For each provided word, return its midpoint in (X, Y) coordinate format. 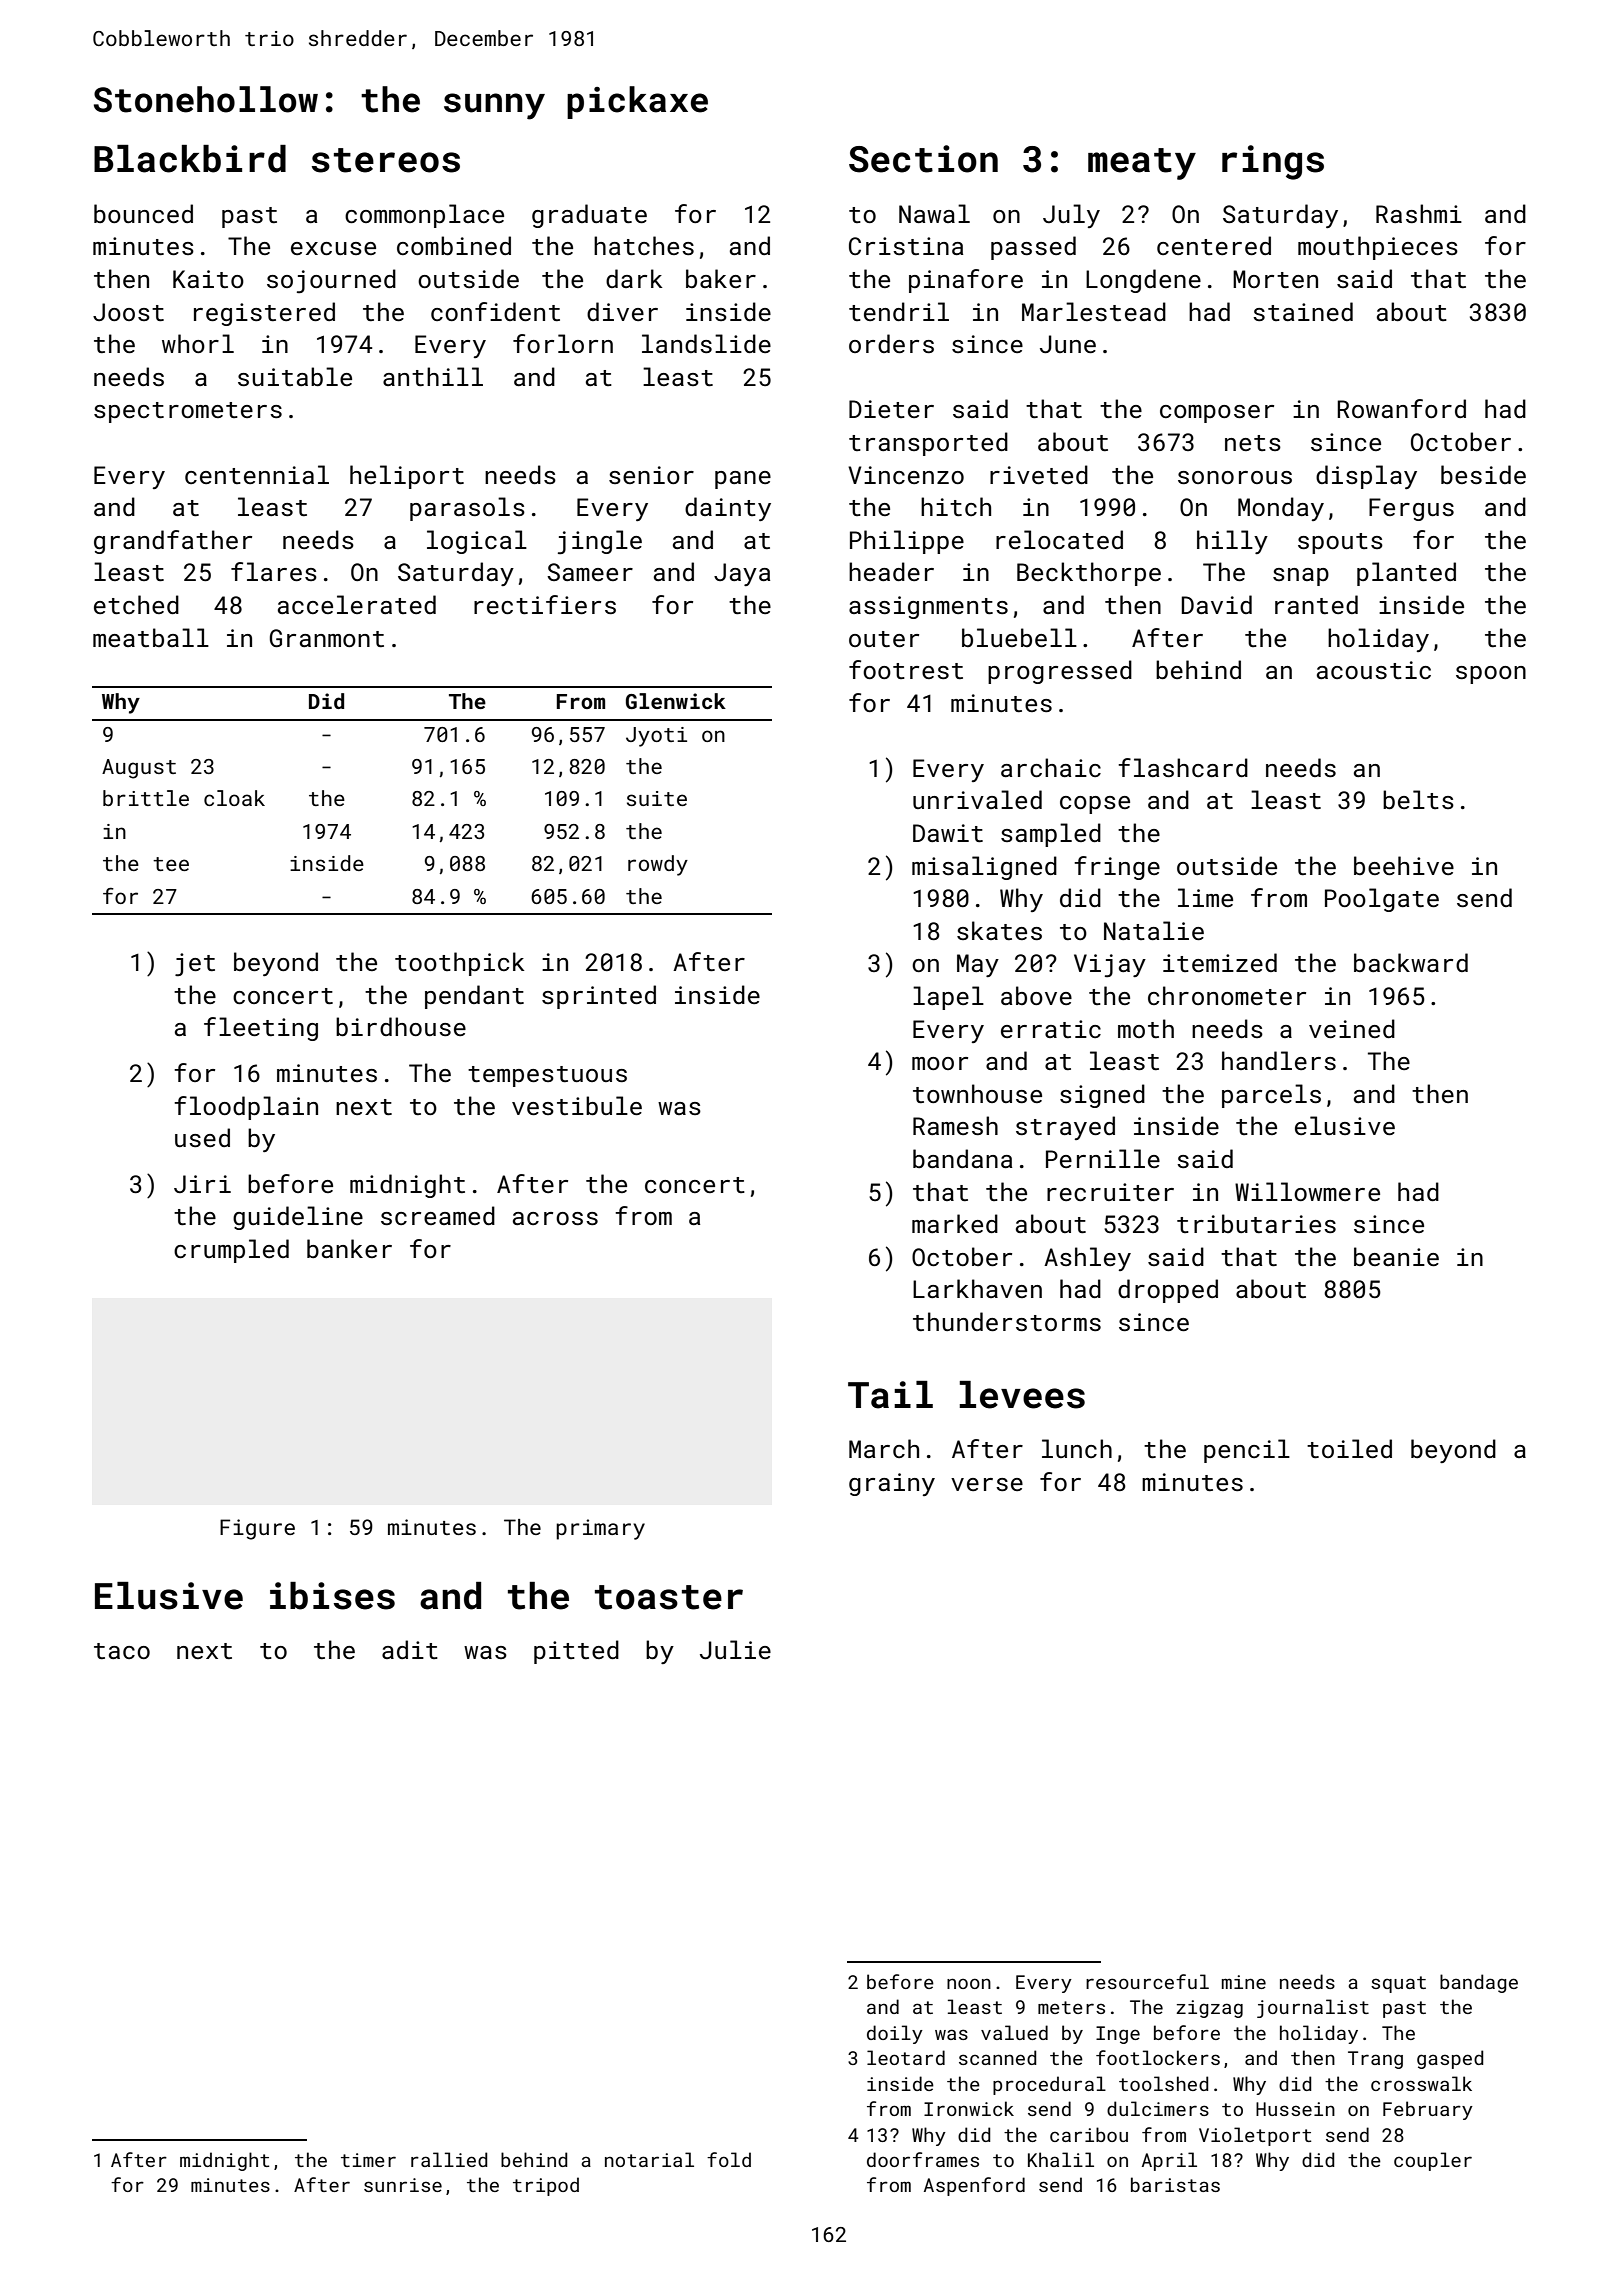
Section (923, 159)
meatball (151, 637)
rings (1273, 162)
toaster (669, 1597)
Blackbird (190, 159)
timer (368, 2160)
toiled (1349, 1448)
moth (1146, 1028)
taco (122, 1651)
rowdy (658, 865)
